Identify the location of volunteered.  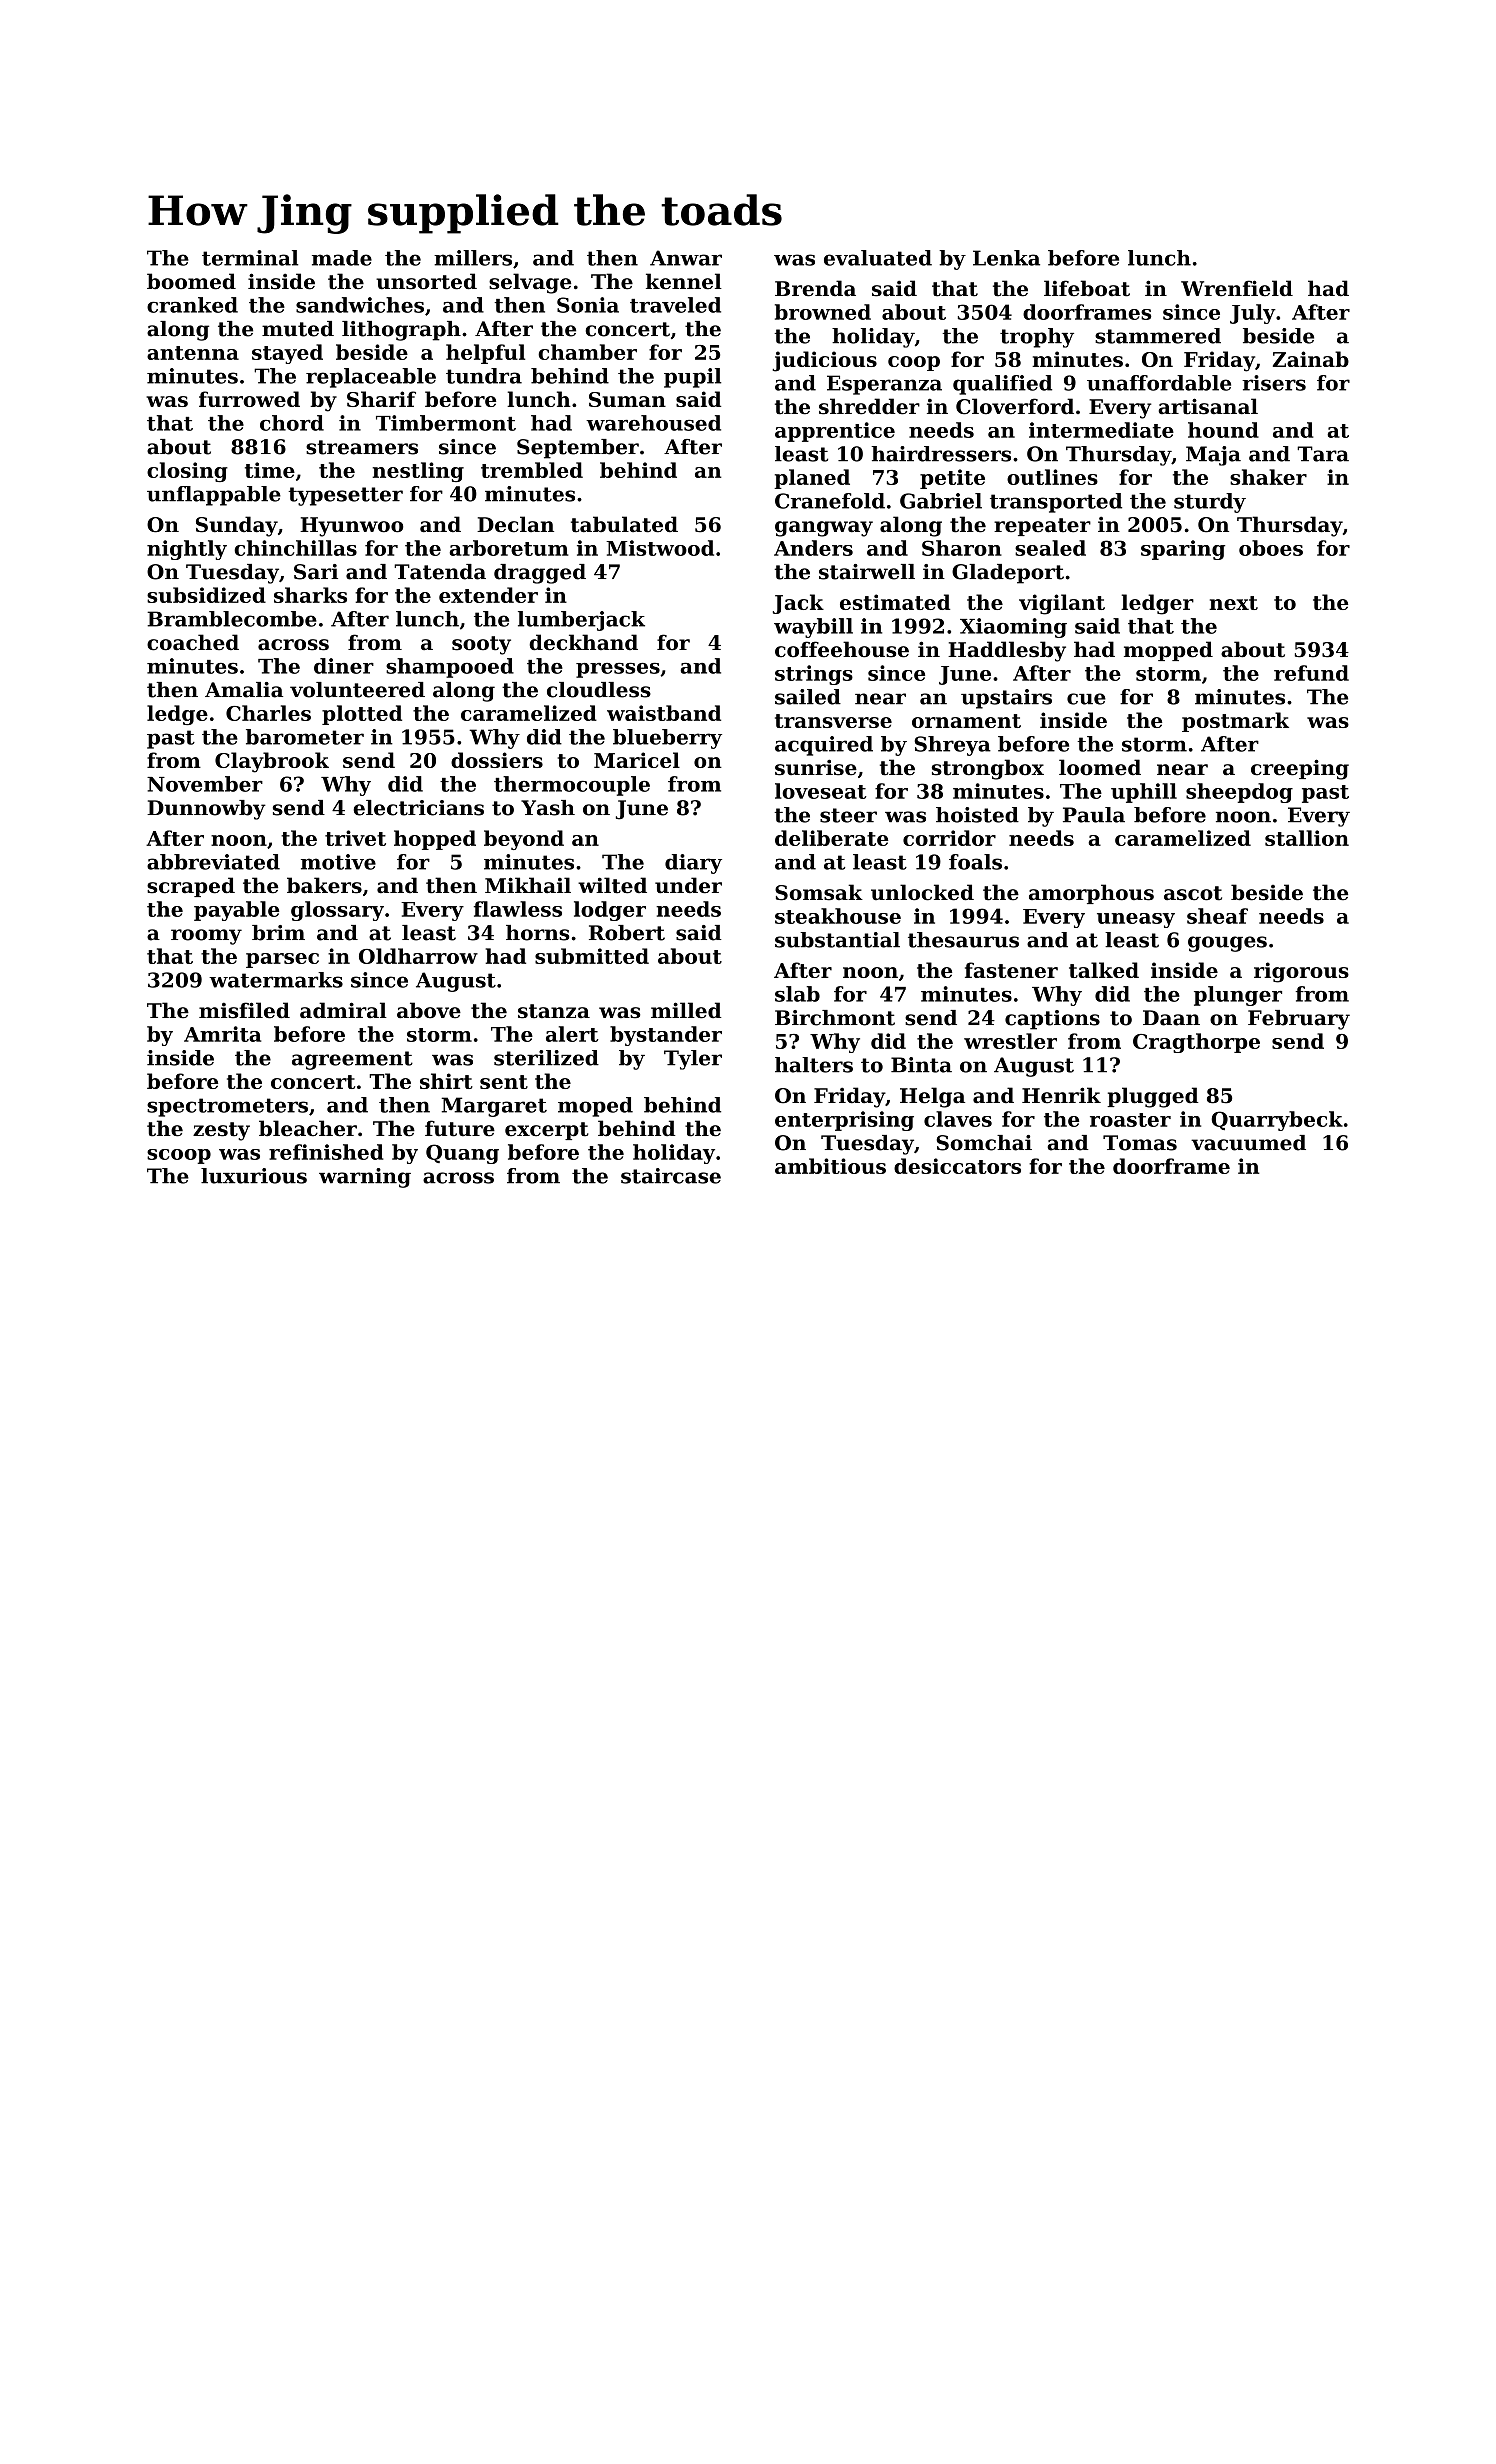
(357, 690).
